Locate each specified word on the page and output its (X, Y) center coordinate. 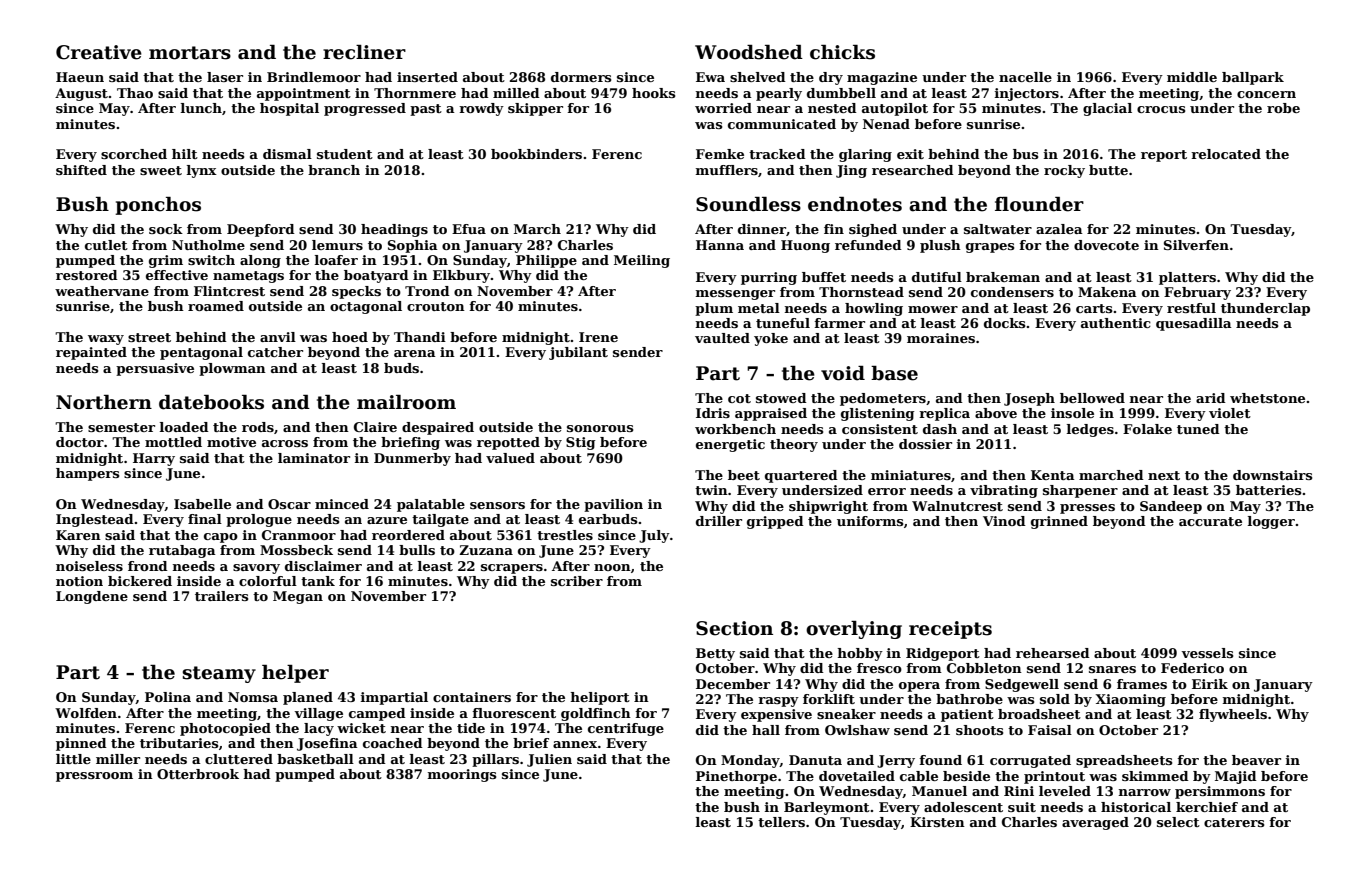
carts (1094, 308)
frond (148, 566)
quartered (801, 476)
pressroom (94, 777)
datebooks (211, 402)
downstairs (1272, 475)
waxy (106, 340)
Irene (598, 337)
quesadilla (1194, 324)
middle (1192, 77)
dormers (581, 77)
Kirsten (937, 822)
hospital (289, 109)
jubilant (578, 353)
